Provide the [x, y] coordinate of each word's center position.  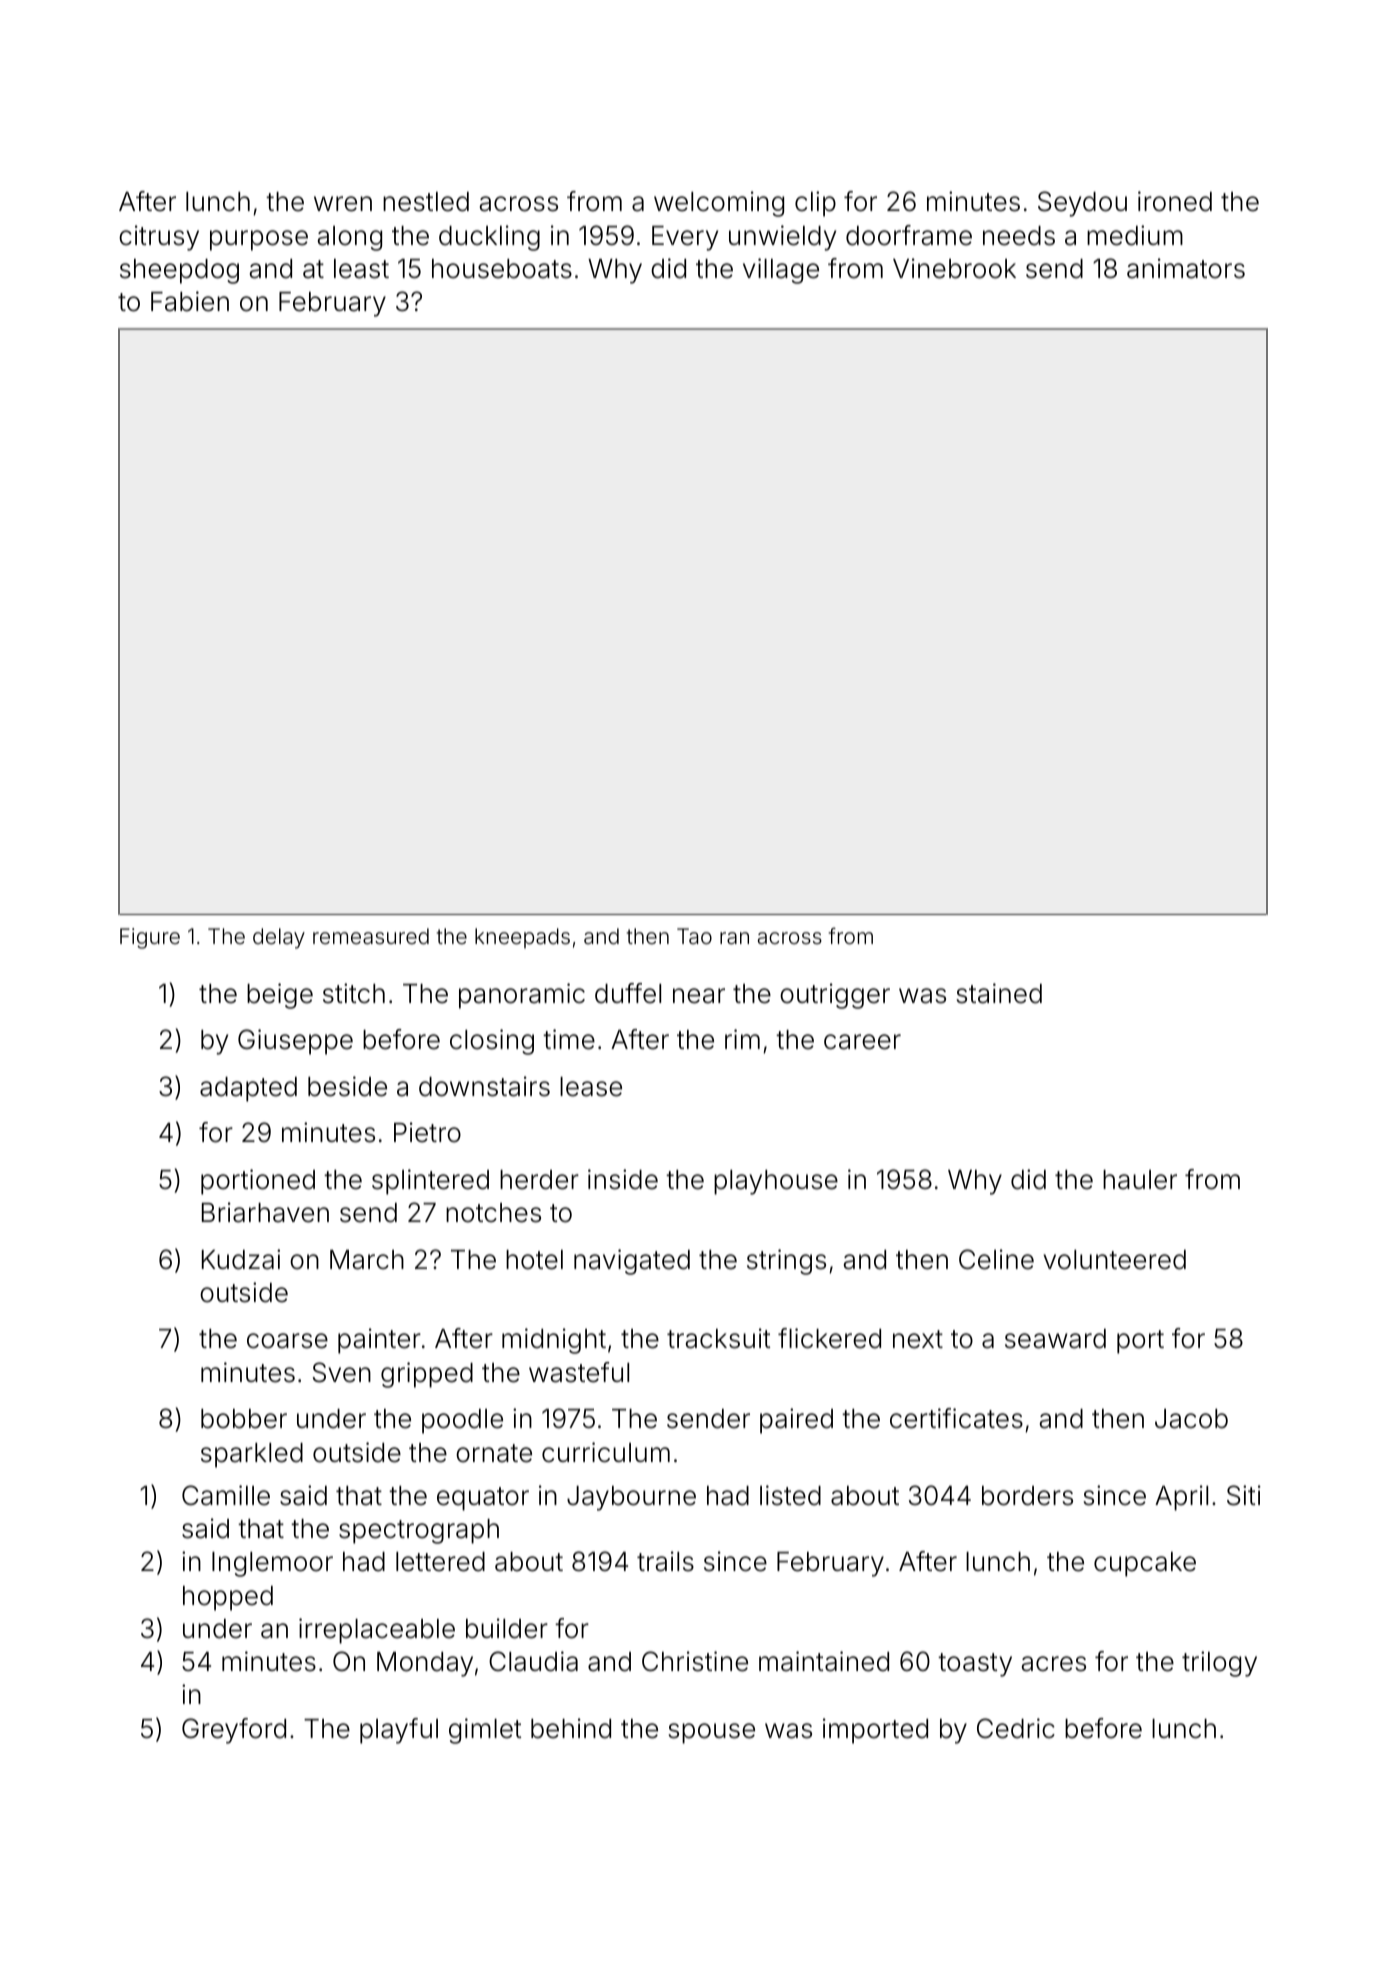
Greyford [234, 1731]
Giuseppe [295, 1042]
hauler [1140, 1180]
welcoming [719, 204]
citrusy [159, 238]
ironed [1175, 201]
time [569, 1039]
